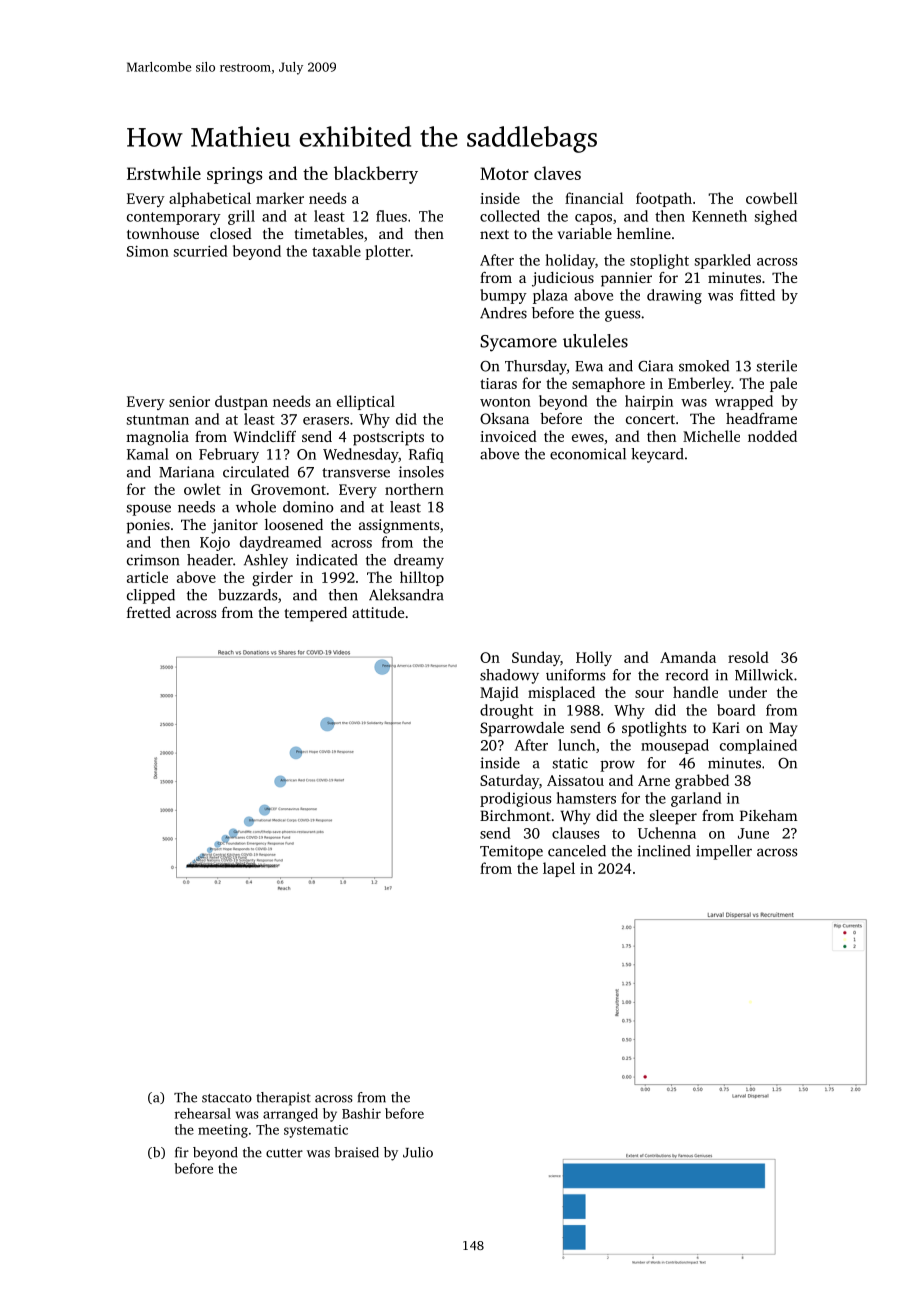 The height and width of the image is (1314, 924). I want to click on Birchmont, so click(515, 815).
